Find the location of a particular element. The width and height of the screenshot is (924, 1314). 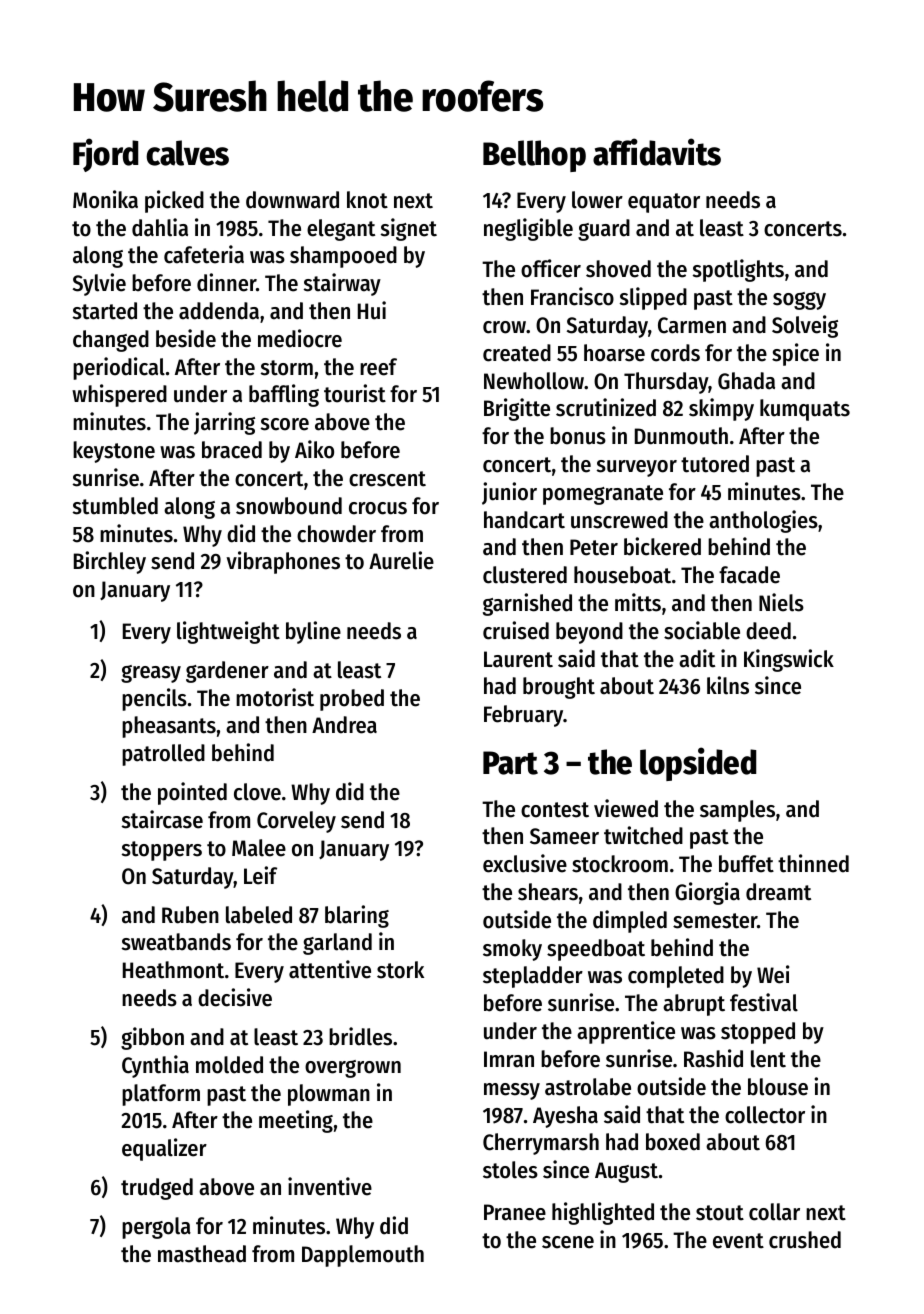

stork is located at coordinates (400, 970).
